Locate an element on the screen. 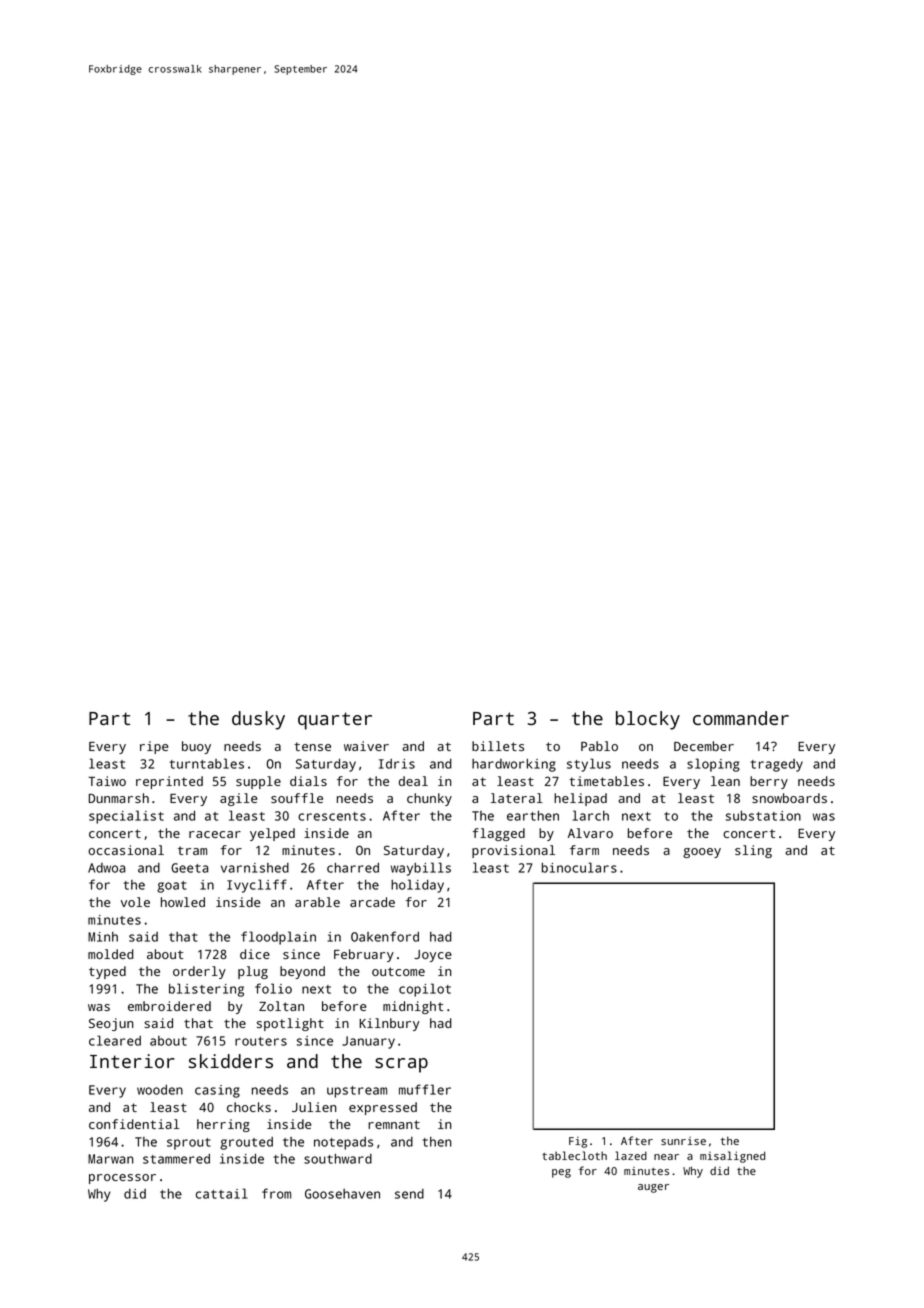  blistering is located at coordinates (206, 990).
